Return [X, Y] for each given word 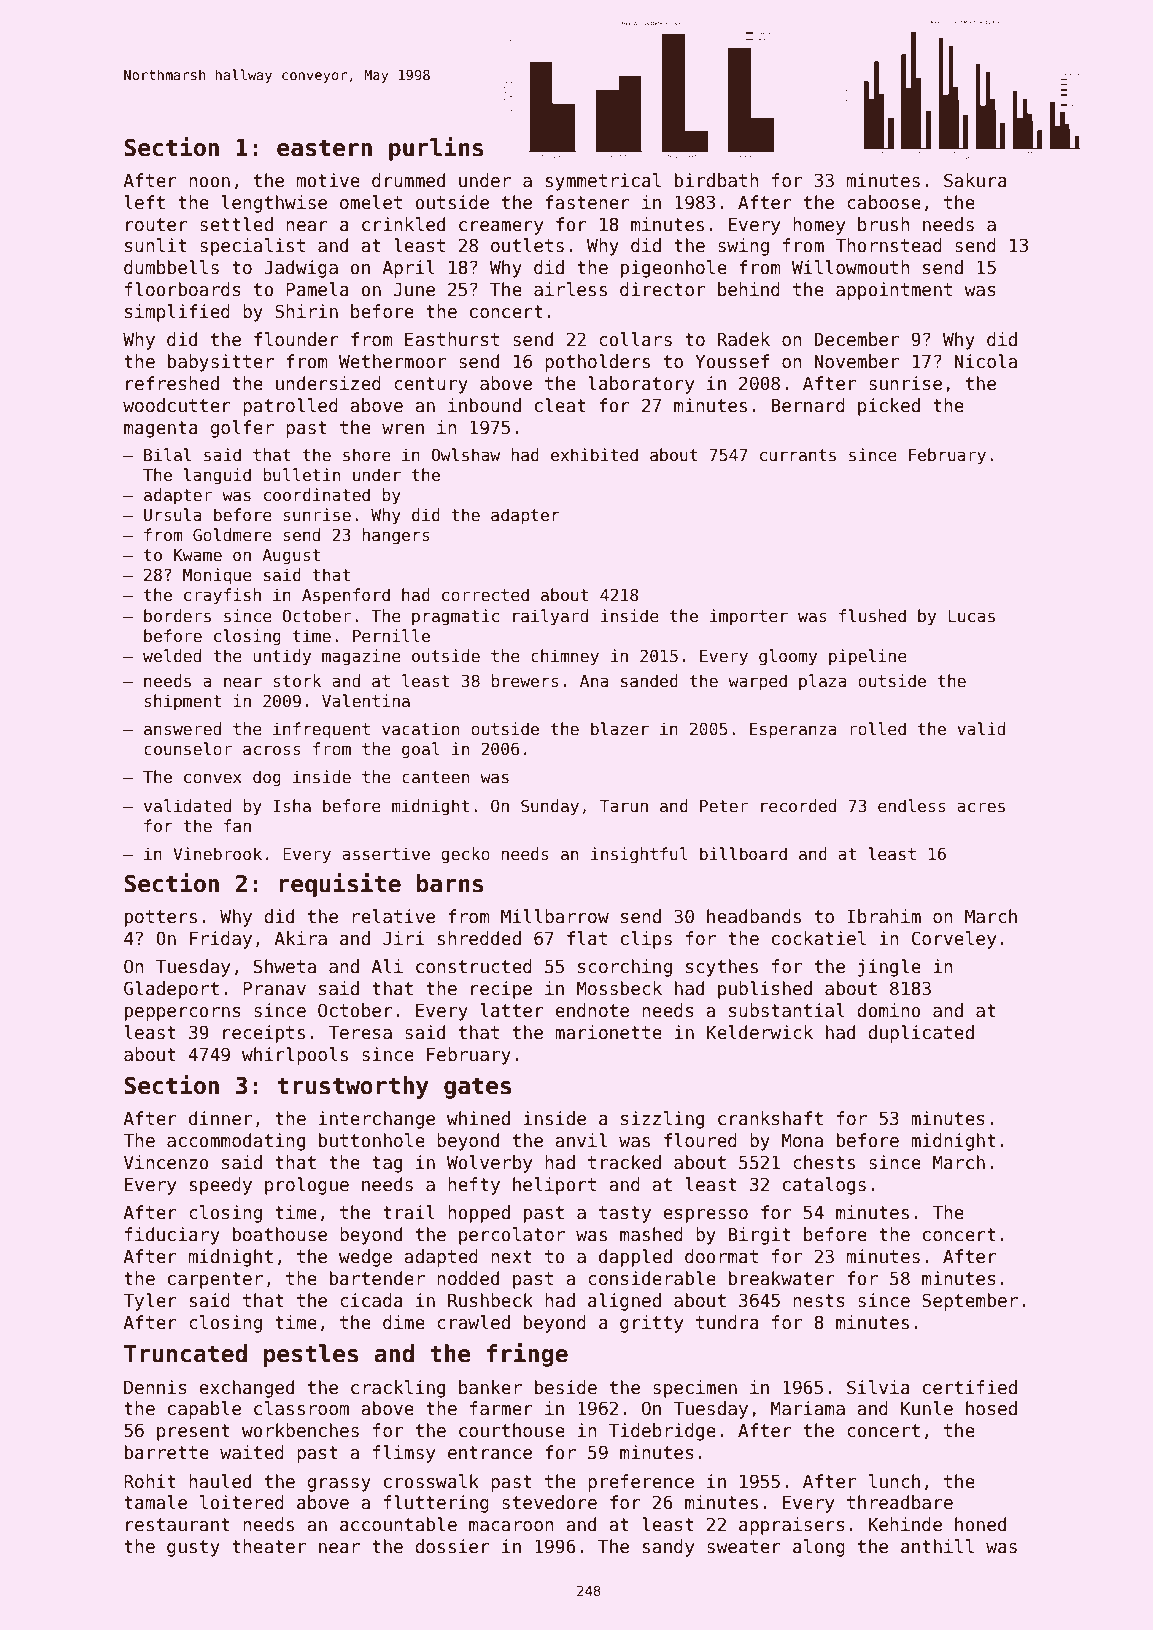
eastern [324, 148]
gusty [193, 1548]
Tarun [624, 806]
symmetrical [603, 182]
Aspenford [346, 596]
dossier [452, 1546]
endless [912, 806]
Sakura [975, 180]
